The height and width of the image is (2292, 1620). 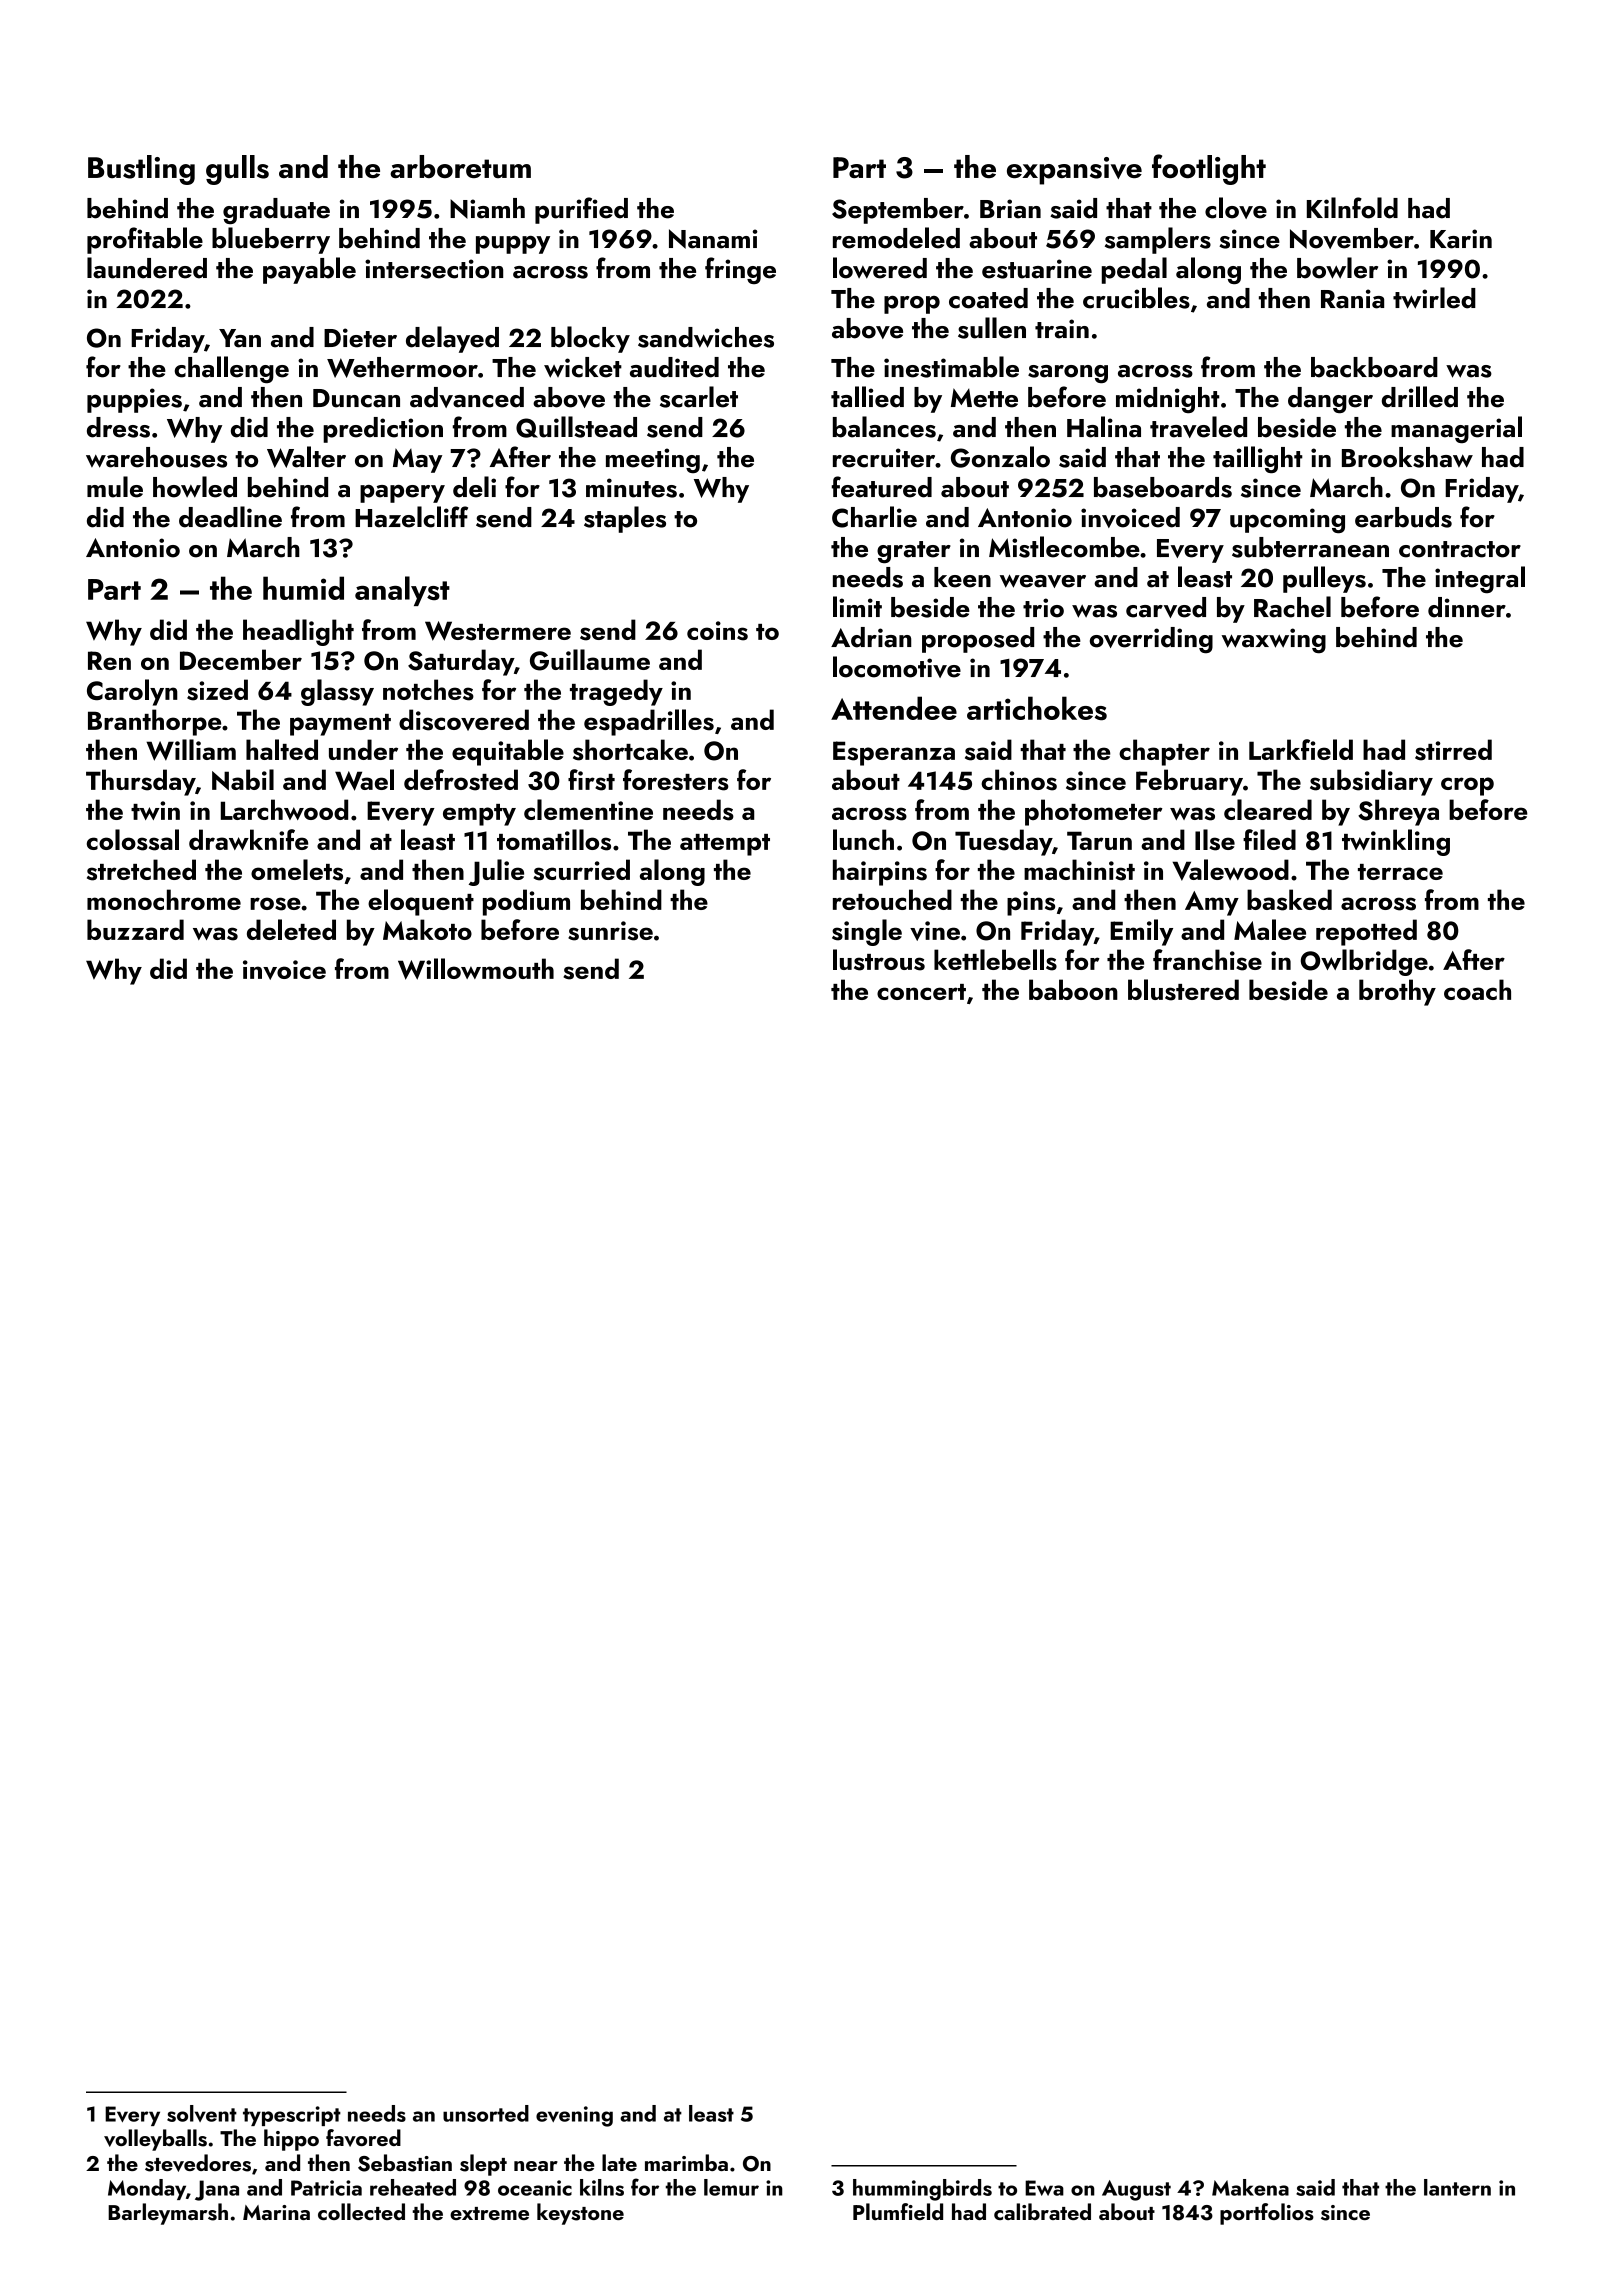 I want to click on Marina, so click(x=276, y=2212).
